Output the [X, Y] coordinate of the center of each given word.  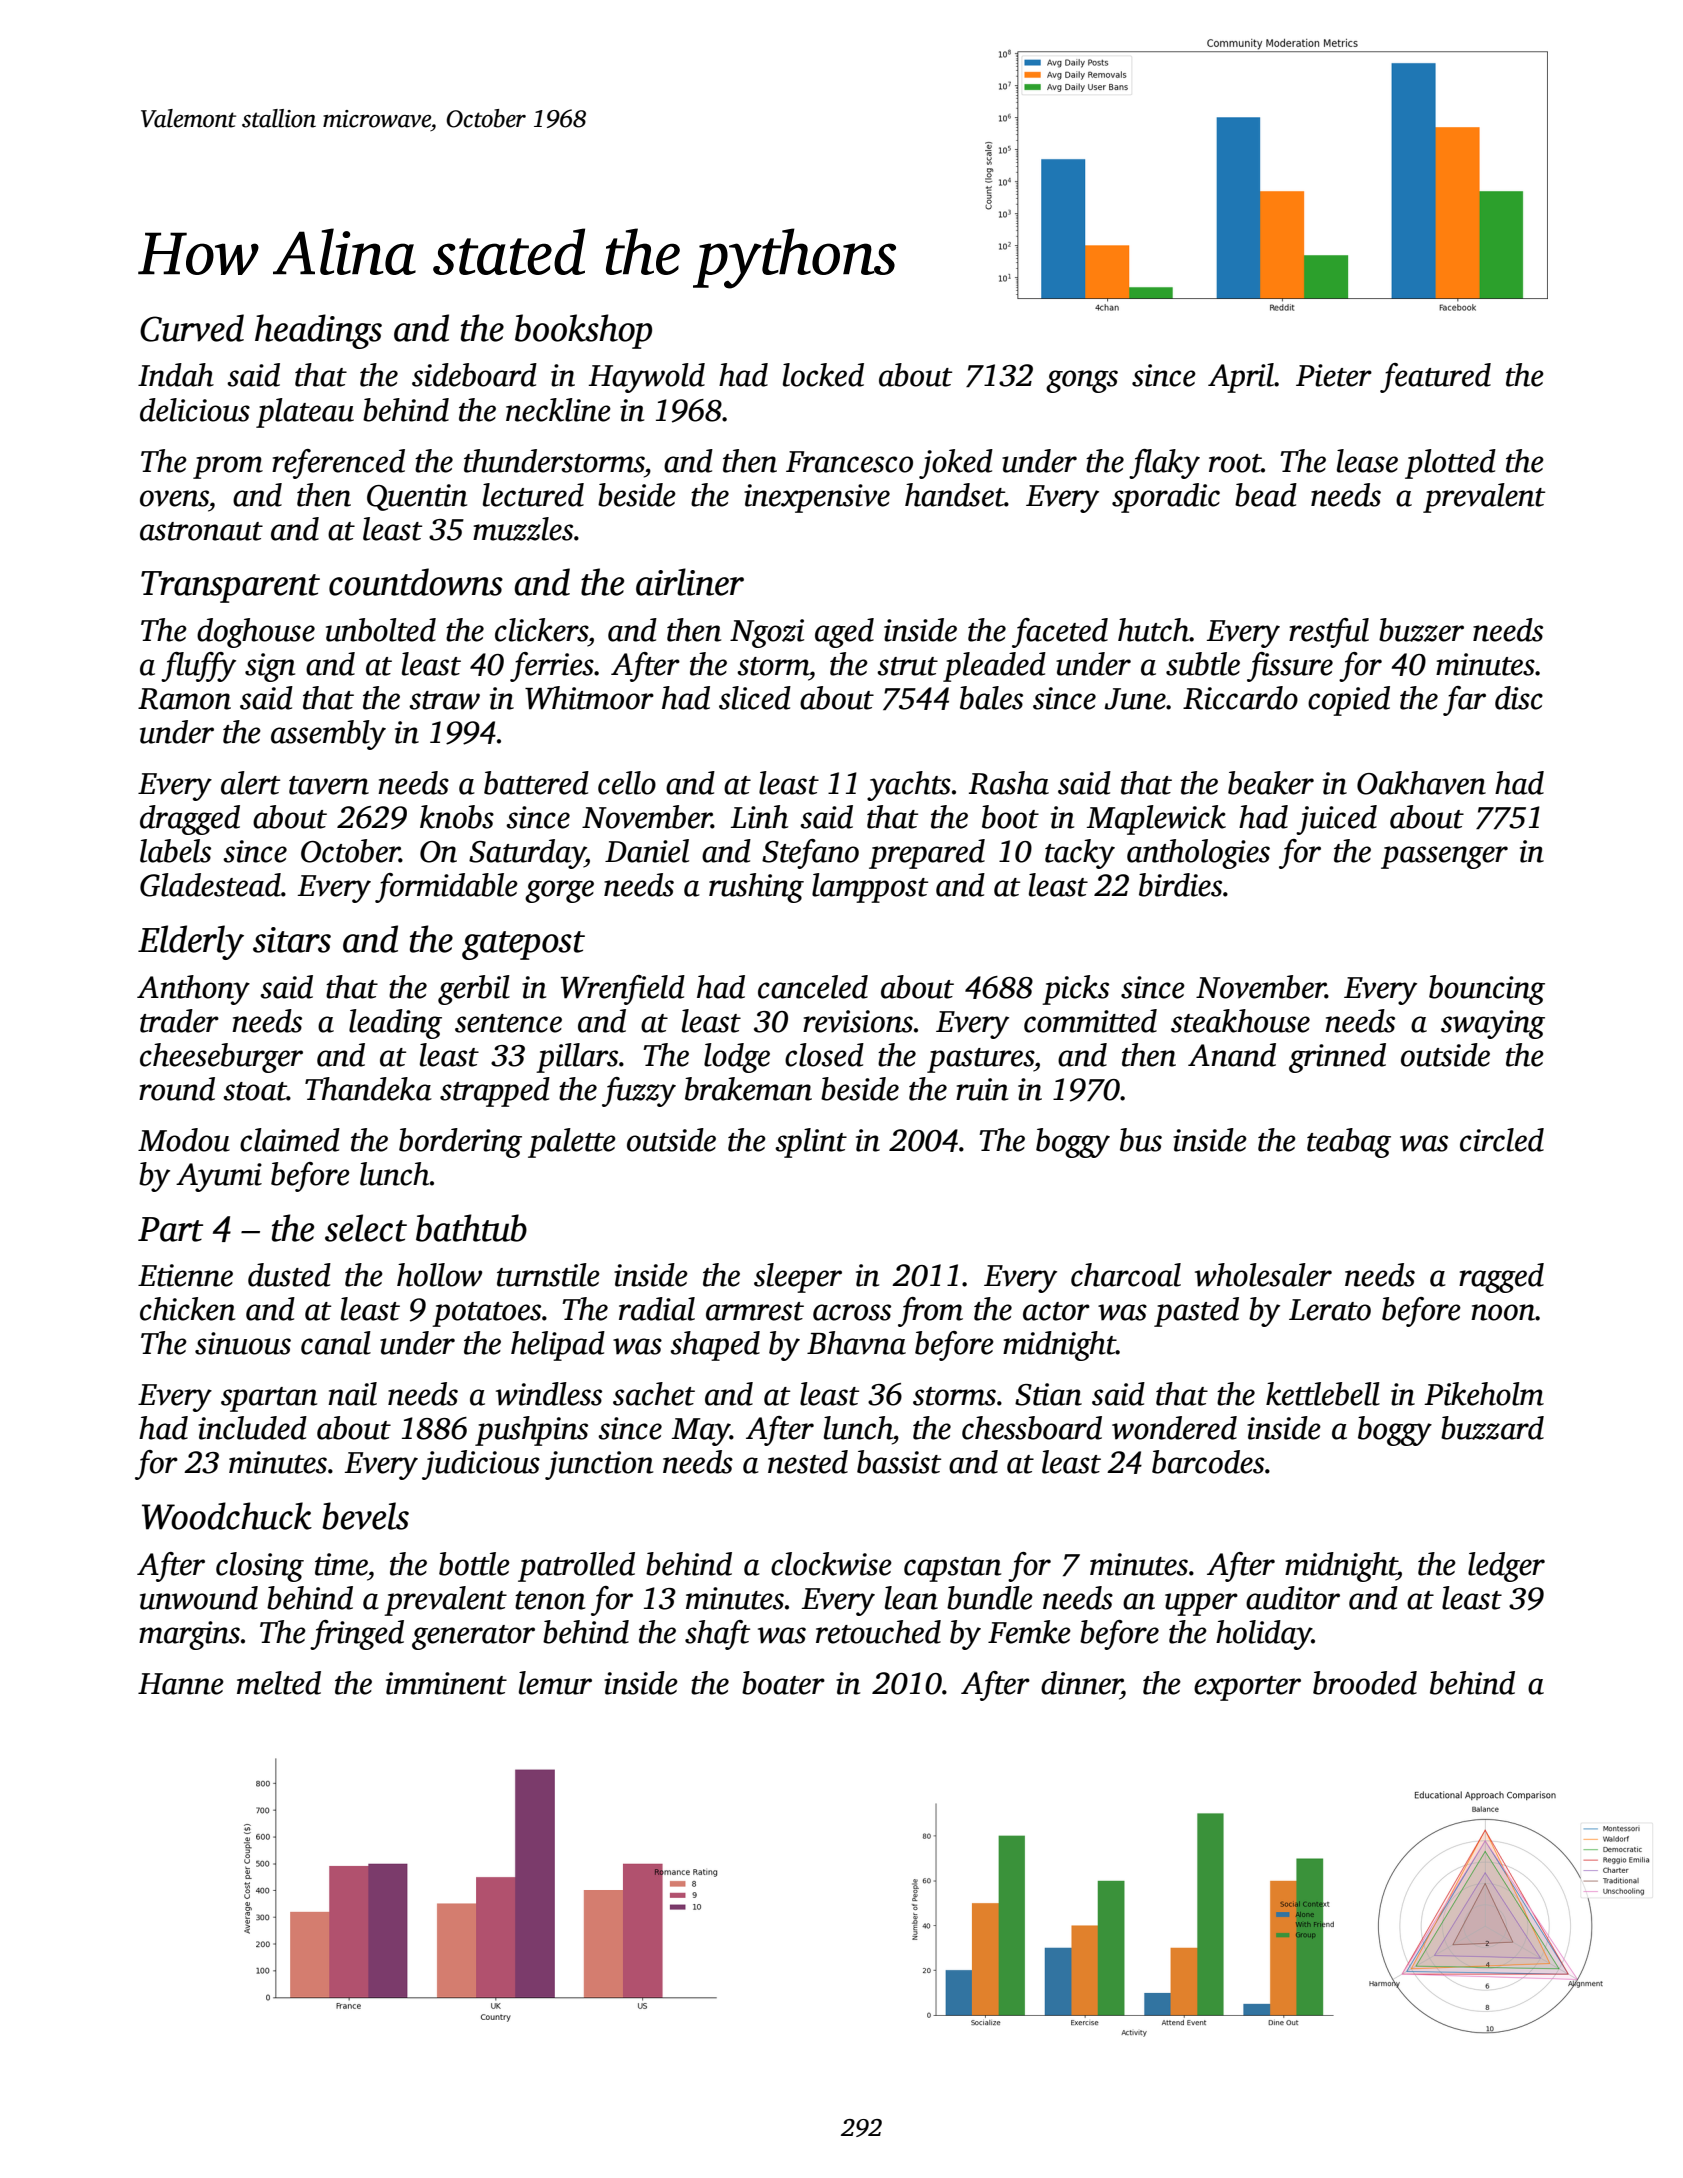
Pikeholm [1484, 1394]
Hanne [181, 1684]
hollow [440, 1275]
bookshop [583, 331]
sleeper [798, 1278]
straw [444, 700]
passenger [1444, 857]
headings [318, 331]
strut [907, 666]
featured [1435, 378]
